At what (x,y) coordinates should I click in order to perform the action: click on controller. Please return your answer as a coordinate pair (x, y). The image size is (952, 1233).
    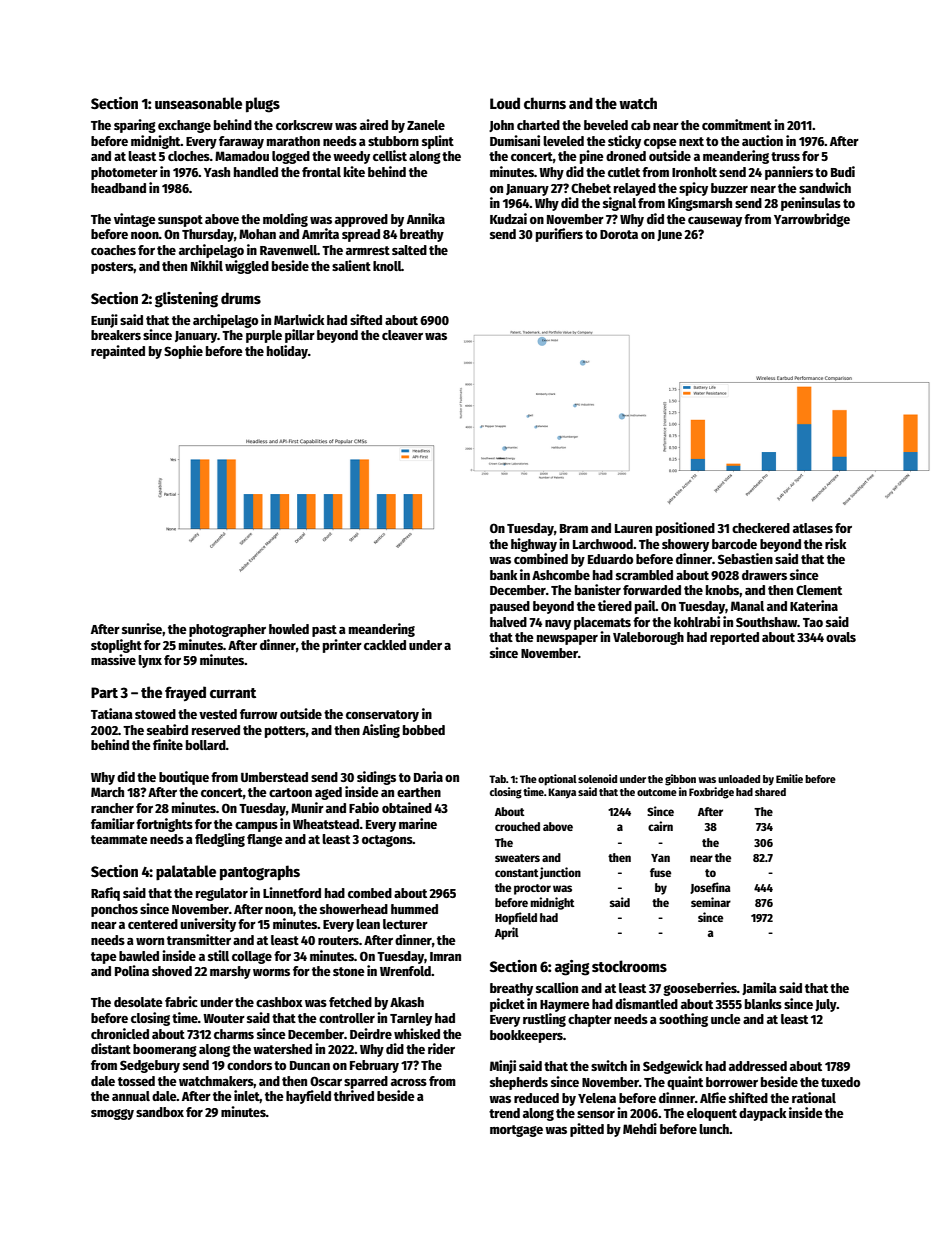
    Looking at the image, I should click on (347, 1018).
